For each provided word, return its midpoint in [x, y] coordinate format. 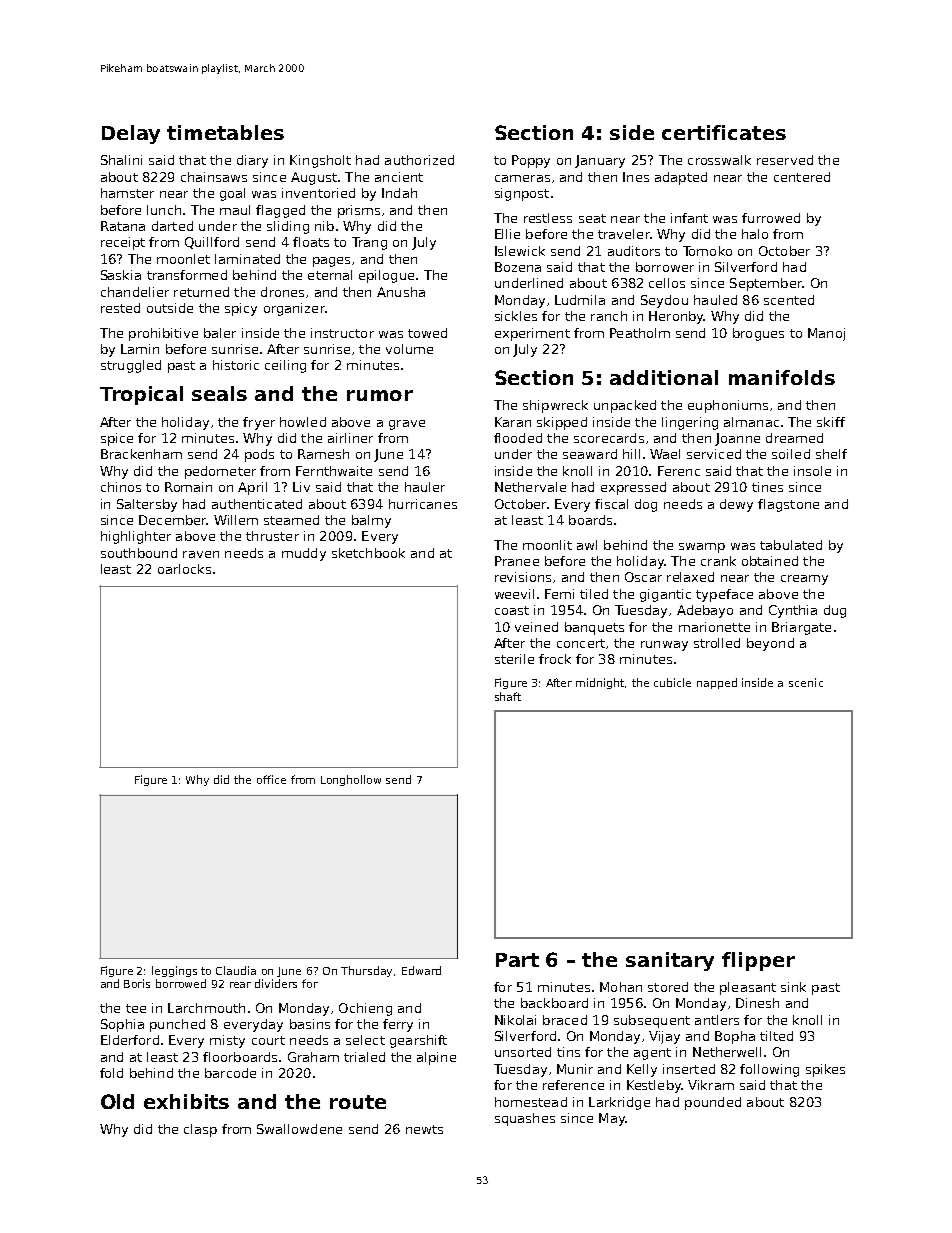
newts [424, 1129]
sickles [516, 316]
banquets [594, 628]
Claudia [236, 970]
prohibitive [163, 334]
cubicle [672, 682]
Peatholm [640, 333]
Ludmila [580, 300]
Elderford [130, 1040]
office [271, 779]
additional [664, 377]
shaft [508, 696]
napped [717, 683]
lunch [164, 210]
